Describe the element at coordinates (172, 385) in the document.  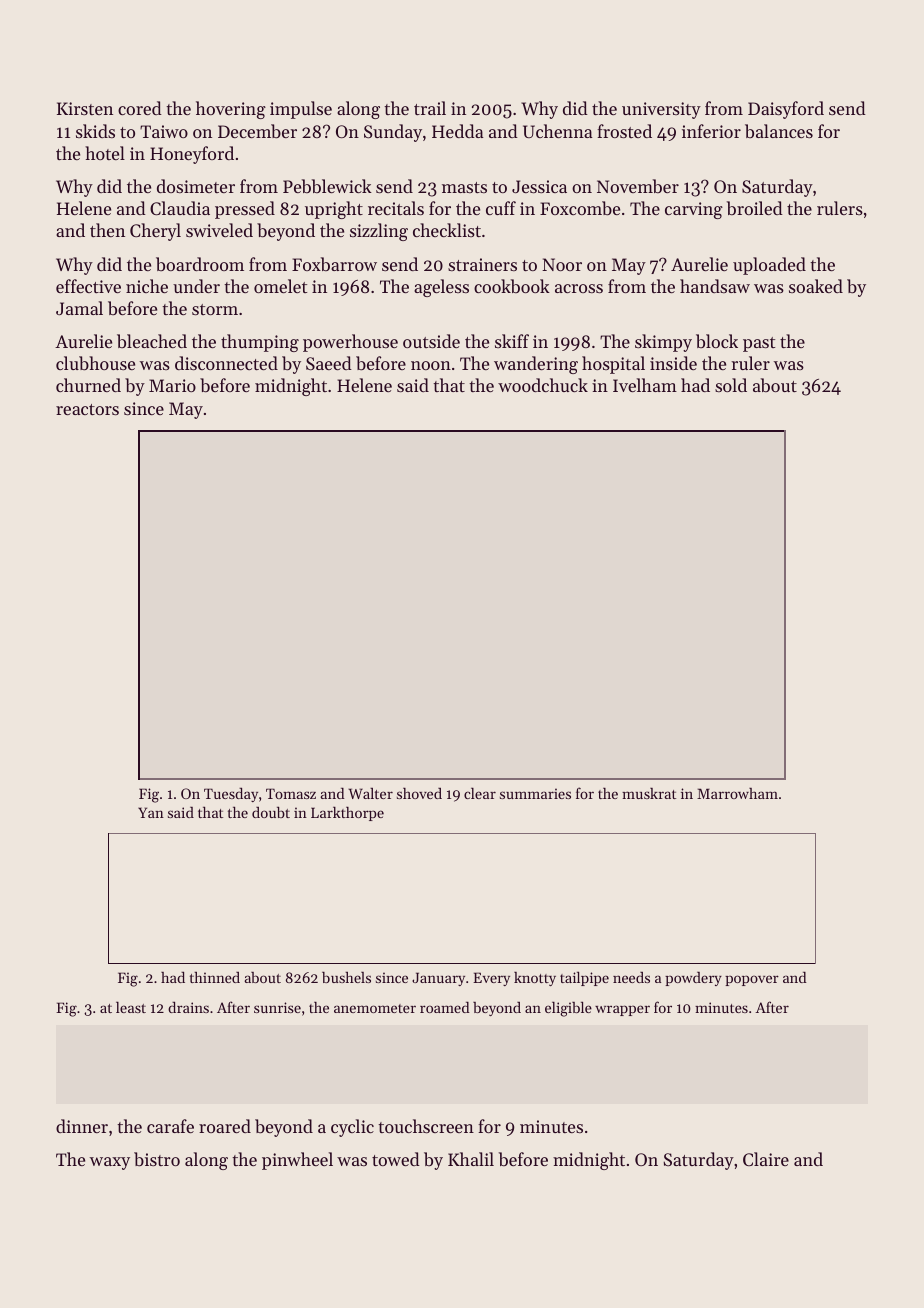
I see `Mario` at that location.
